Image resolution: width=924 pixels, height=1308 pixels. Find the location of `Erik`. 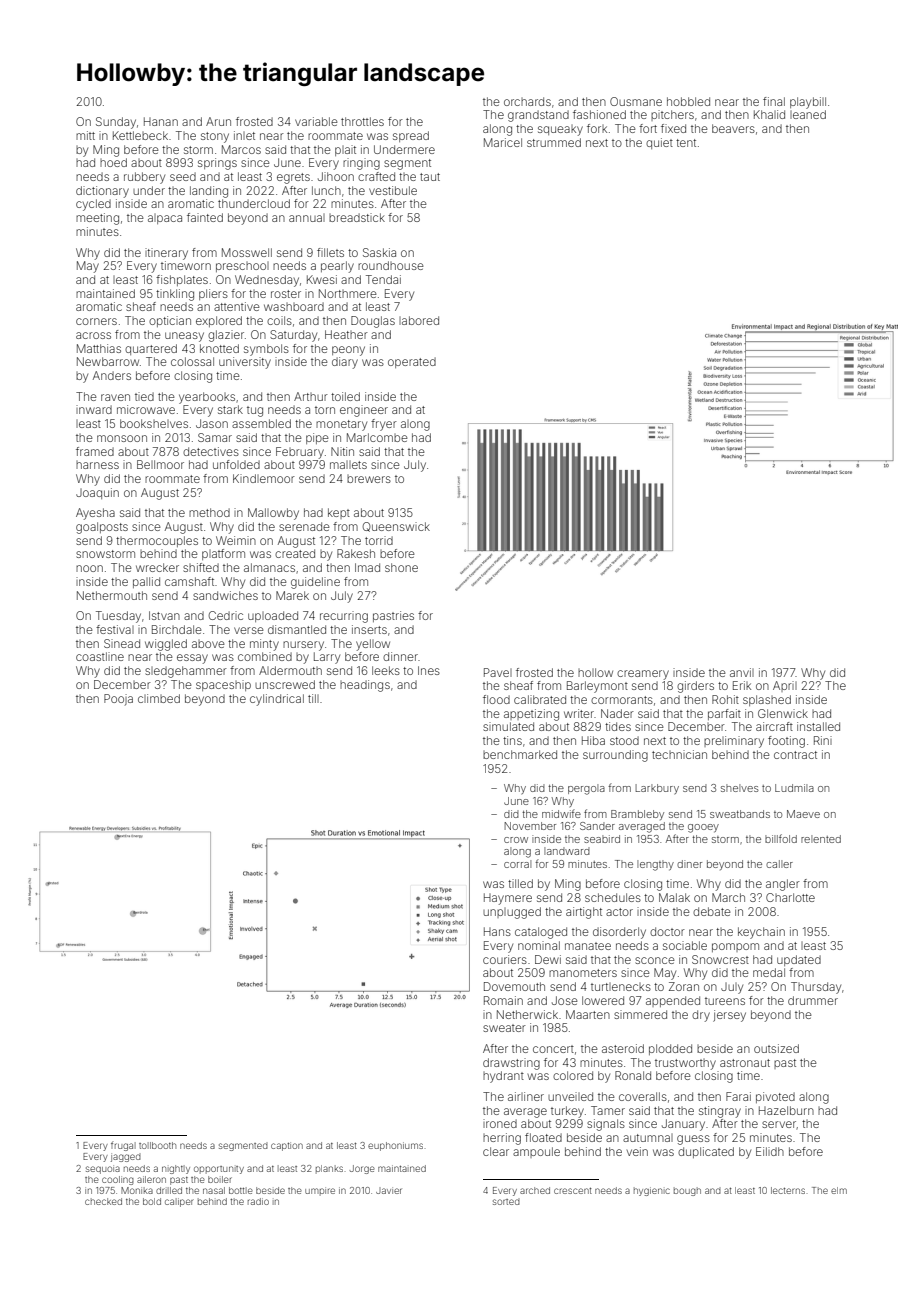

Erik is located at coordinates (742, 685).
